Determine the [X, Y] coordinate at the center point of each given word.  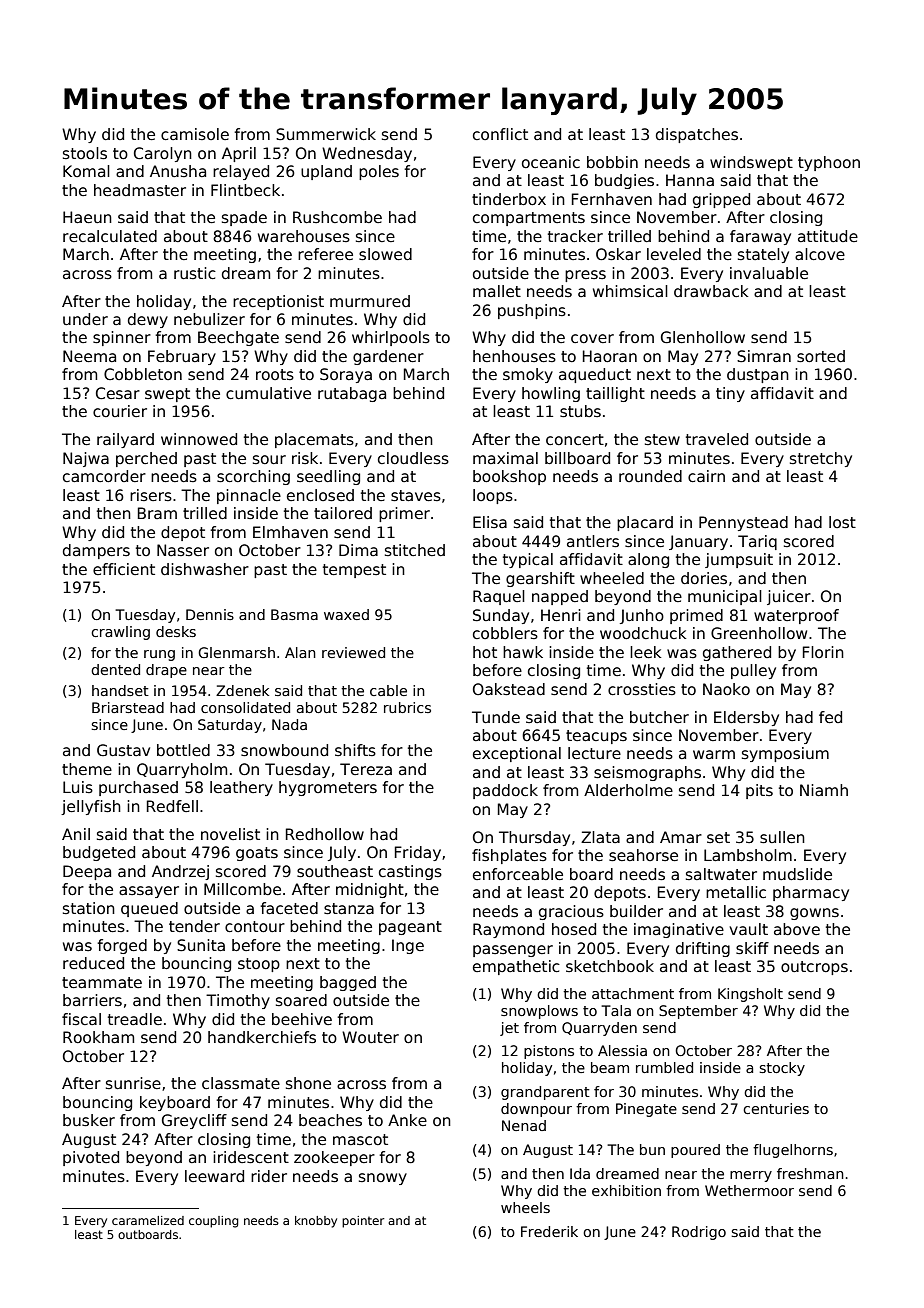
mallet [497, 291]
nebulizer [209, 319]
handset [120, 690]
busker [89, 1120]
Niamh [824, 790]
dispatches [697, 135]
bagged [348, 983]
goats [257, 854]
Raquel [499, 597]
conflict [500, 134]
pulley [753, 671]
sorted [821, 356]
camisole [195, 134]
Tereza [366, 769]
